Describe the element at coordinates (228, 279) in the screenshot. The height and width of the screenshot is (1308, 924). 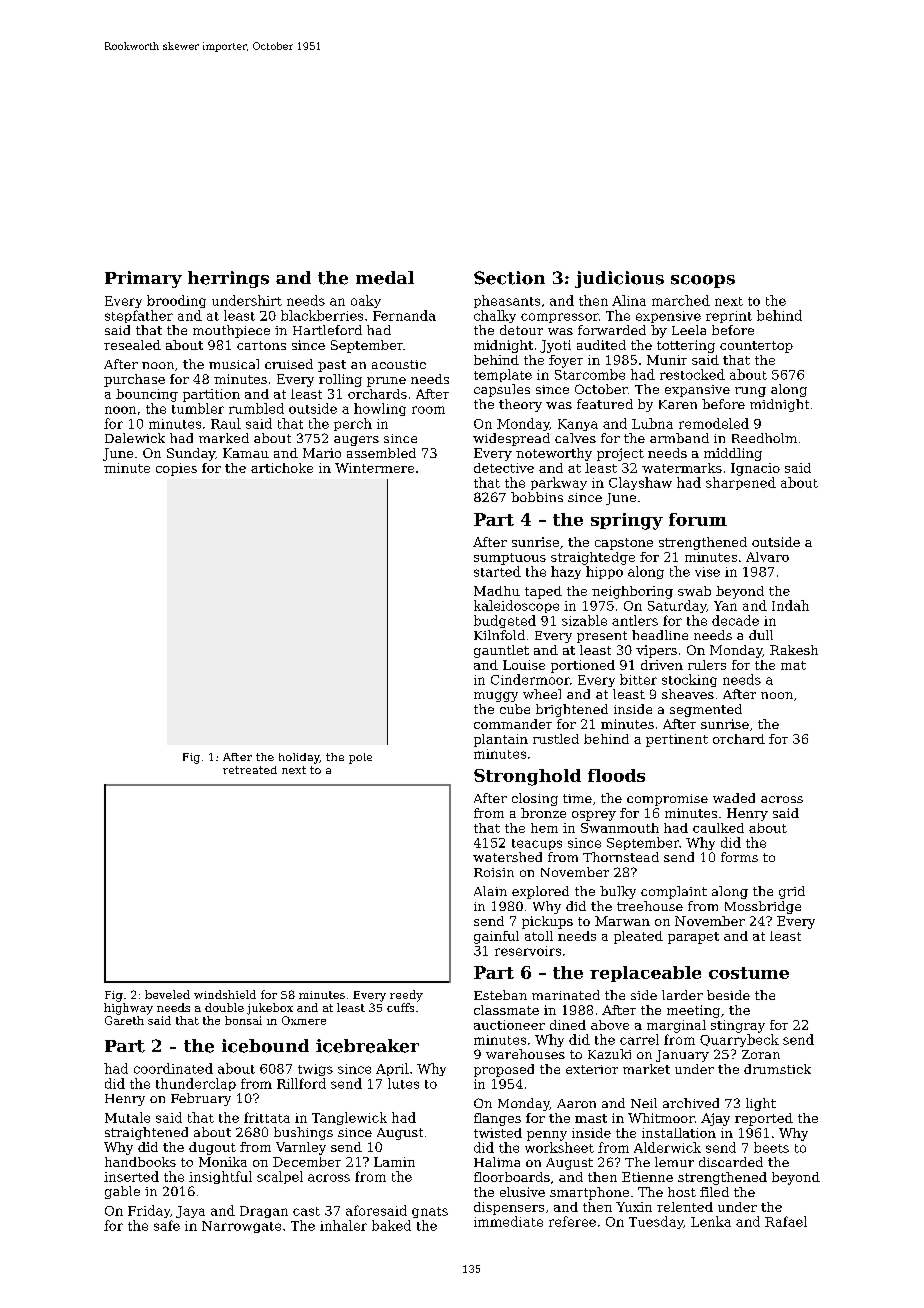
I see `herrings` at that location.
